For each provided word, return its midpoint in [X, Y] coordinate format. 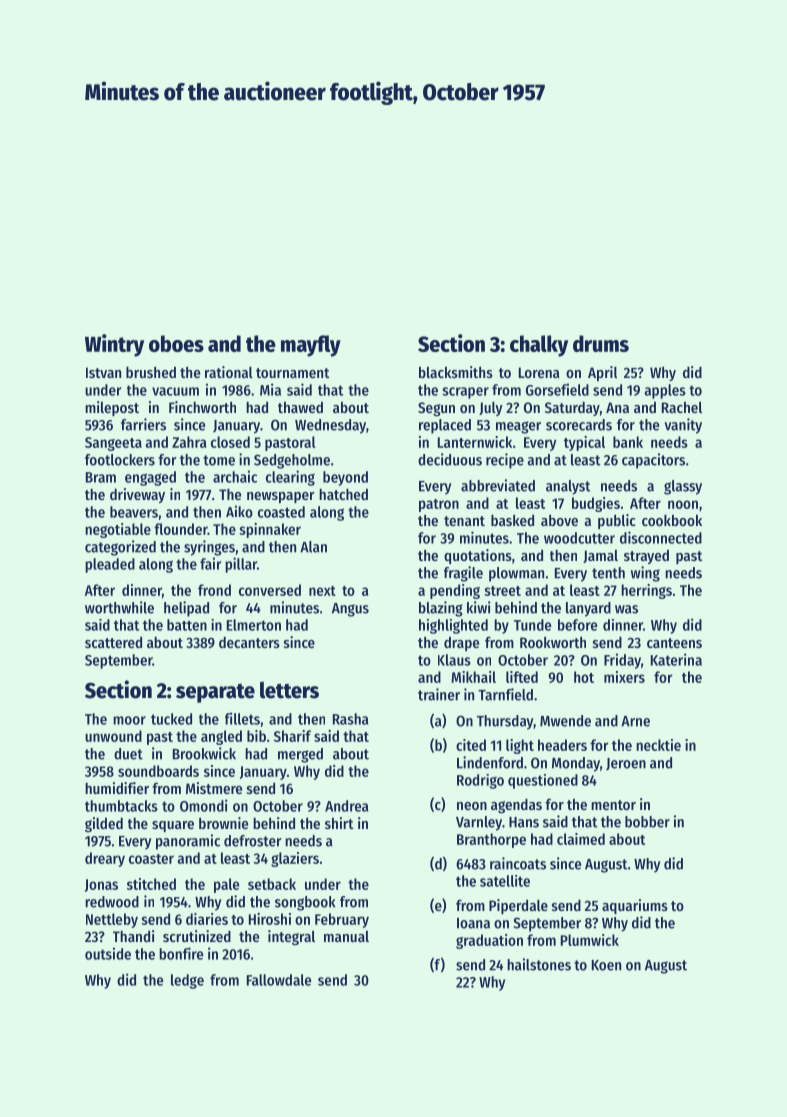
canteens [674, 643]
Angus [350, 610]
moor [129, 720]
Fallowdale [279, 980]
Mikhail [473, 677]
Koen [606, 965]
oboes [176, 343]
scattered [113, 642]
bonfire [181, 953]
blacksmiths [456, 372]
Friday [622, 661]
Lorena [539, 372]
